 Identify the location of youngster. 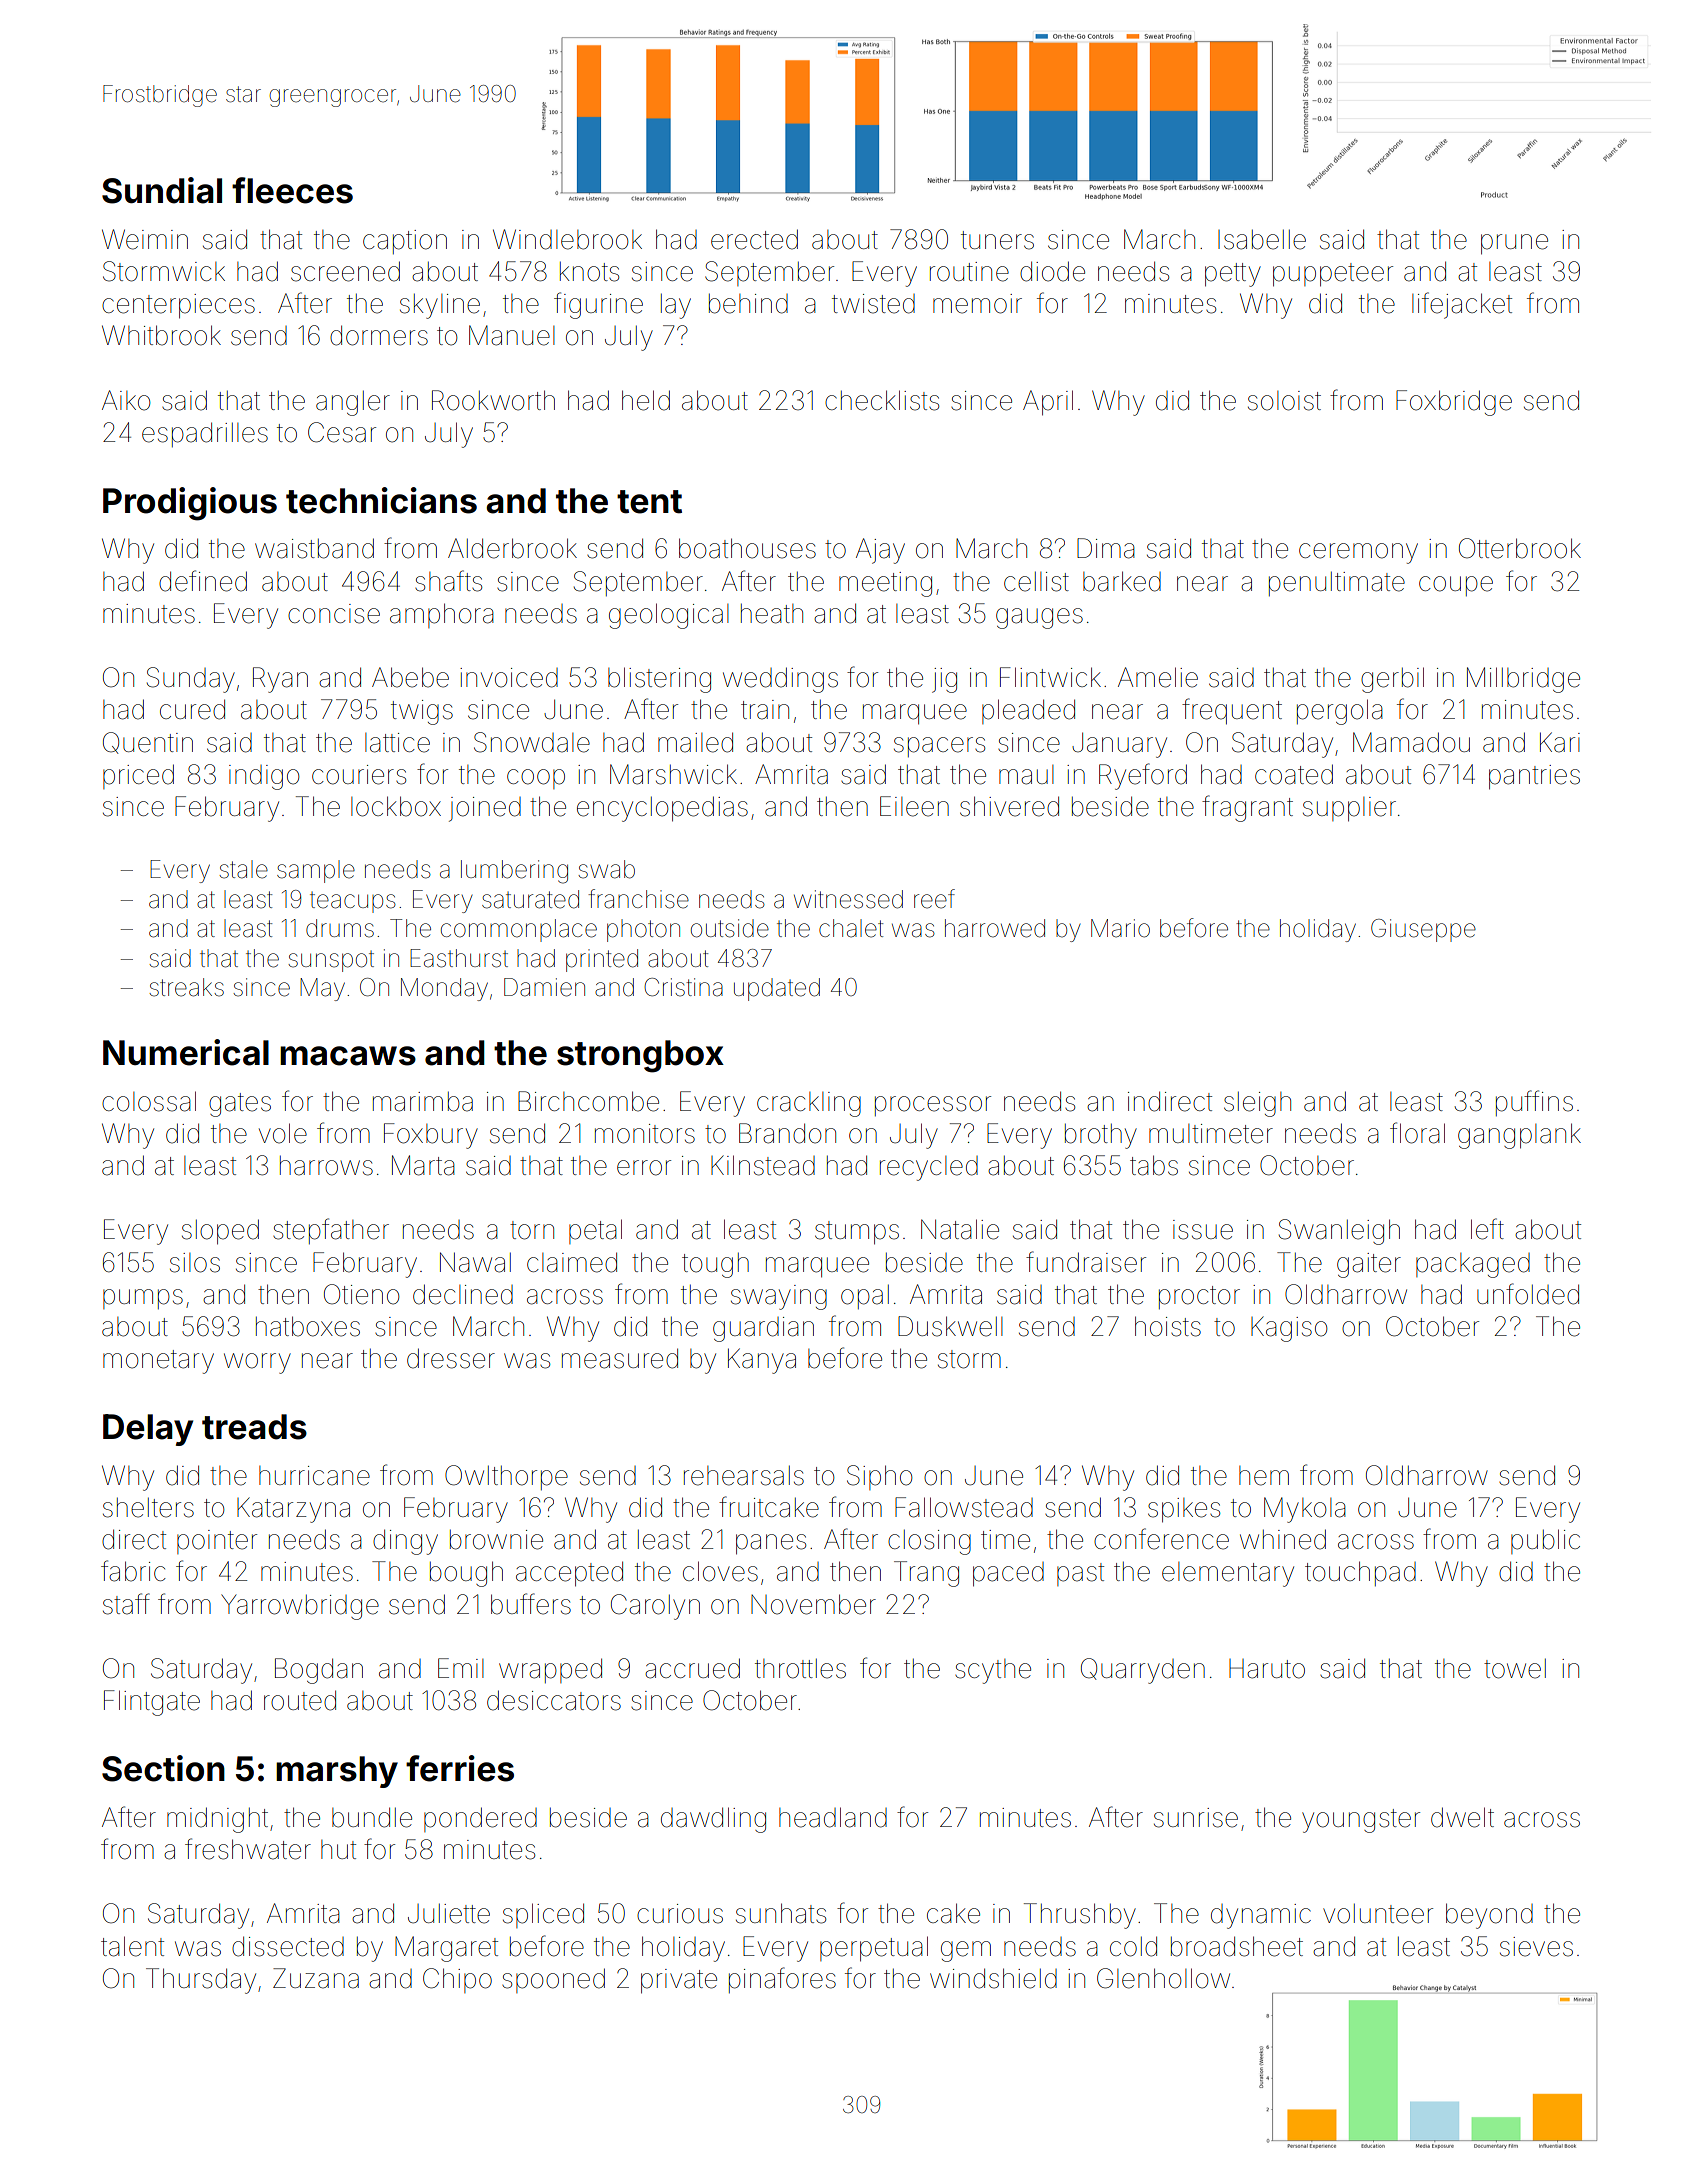
(1361, 1821).
